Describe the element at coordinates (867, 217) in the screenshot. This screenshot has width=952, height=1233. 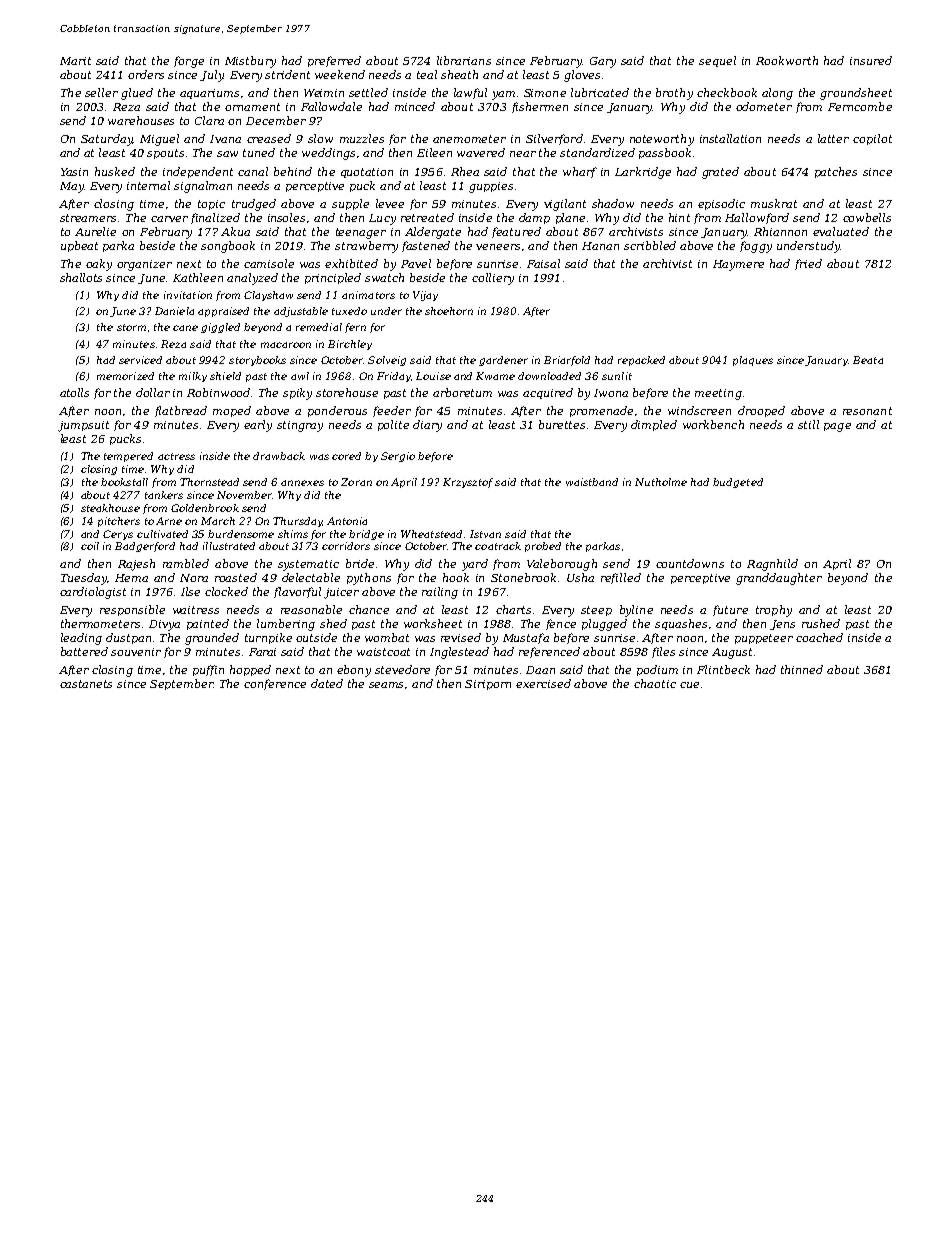
I see `cowbells` at that location.
